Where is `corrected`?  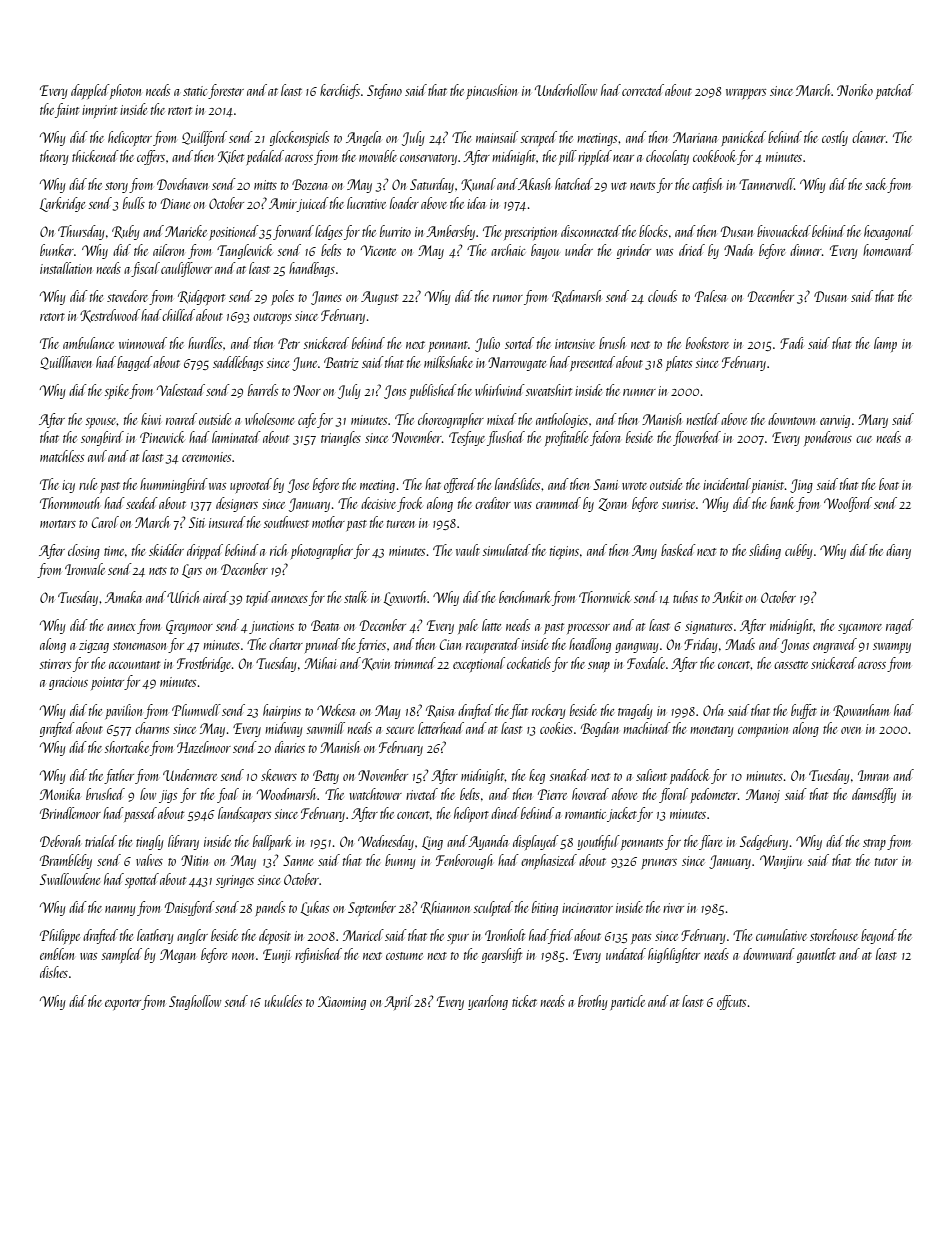 corrected is located at coordinates (643, 90).
